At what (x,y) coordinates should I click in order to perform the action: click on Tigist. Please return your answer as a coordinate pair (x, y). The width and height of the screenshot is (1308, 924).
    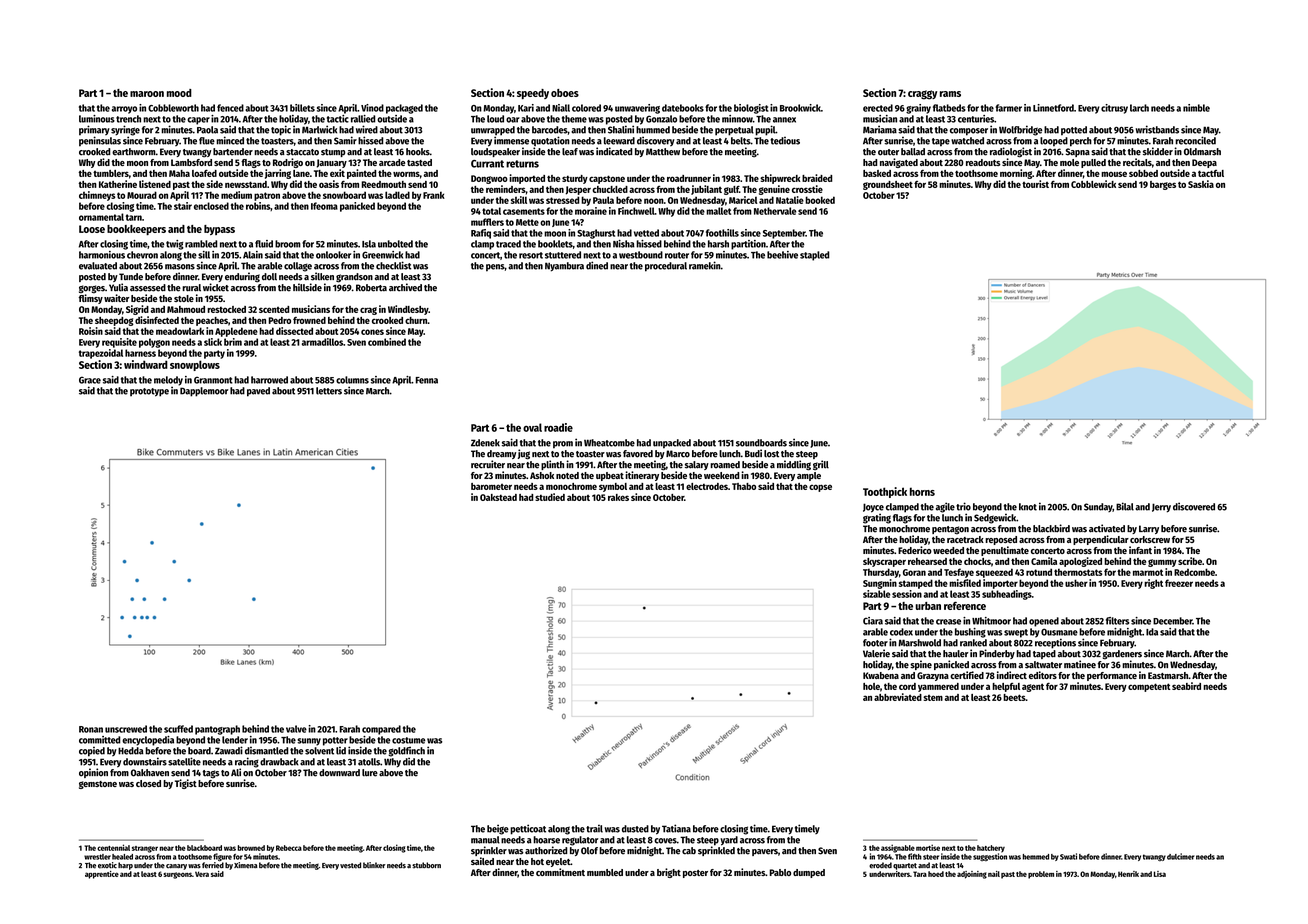
    Looking at the image, I should click on (186, 784).
